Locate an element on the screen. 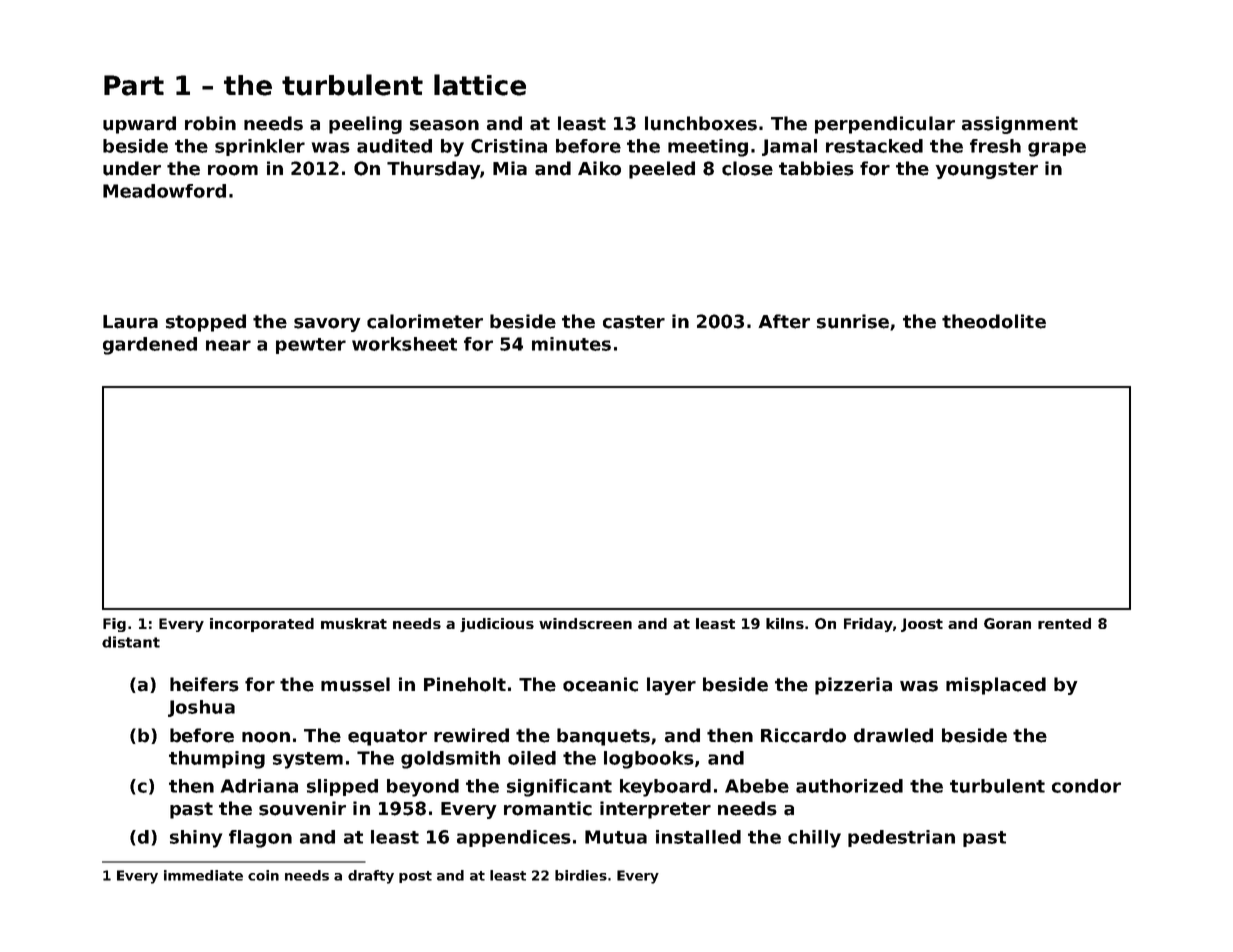 This screenshot has height=952, width=1233. rented is located at coordinates (1064, 623).
